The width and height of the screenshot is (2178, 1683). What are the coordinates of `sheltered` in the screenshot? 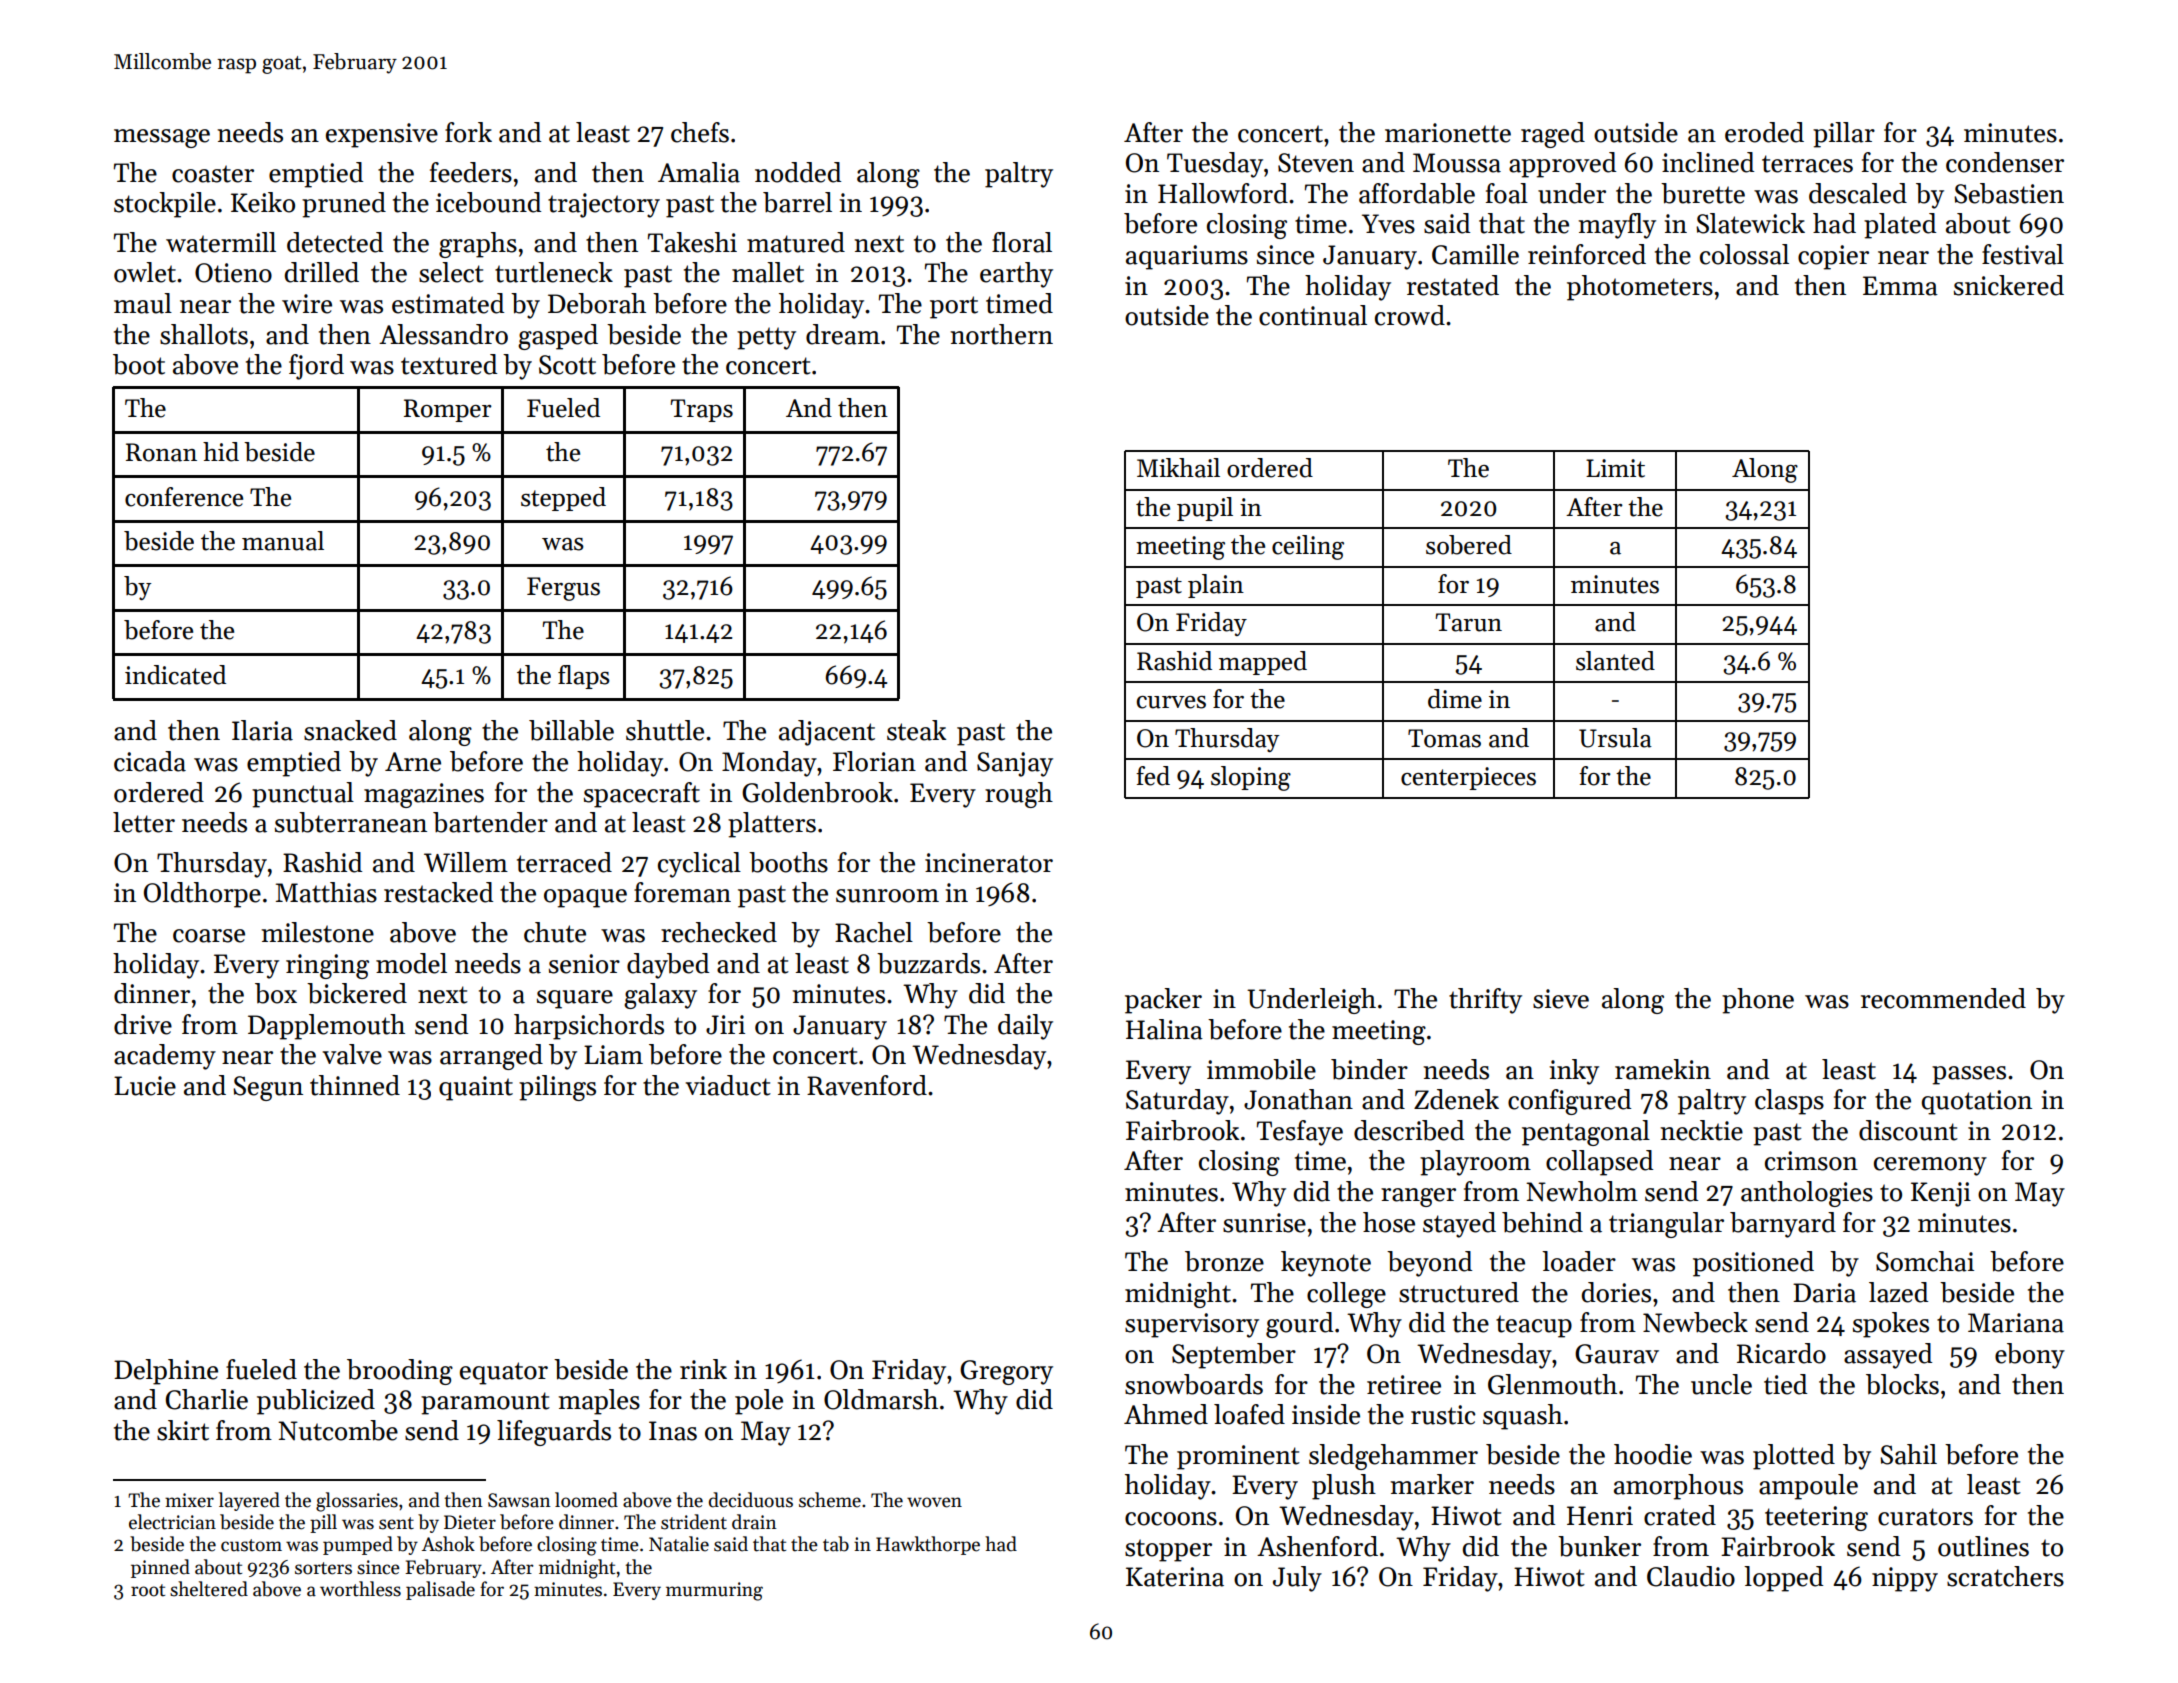 It's located at (209, 1589).
